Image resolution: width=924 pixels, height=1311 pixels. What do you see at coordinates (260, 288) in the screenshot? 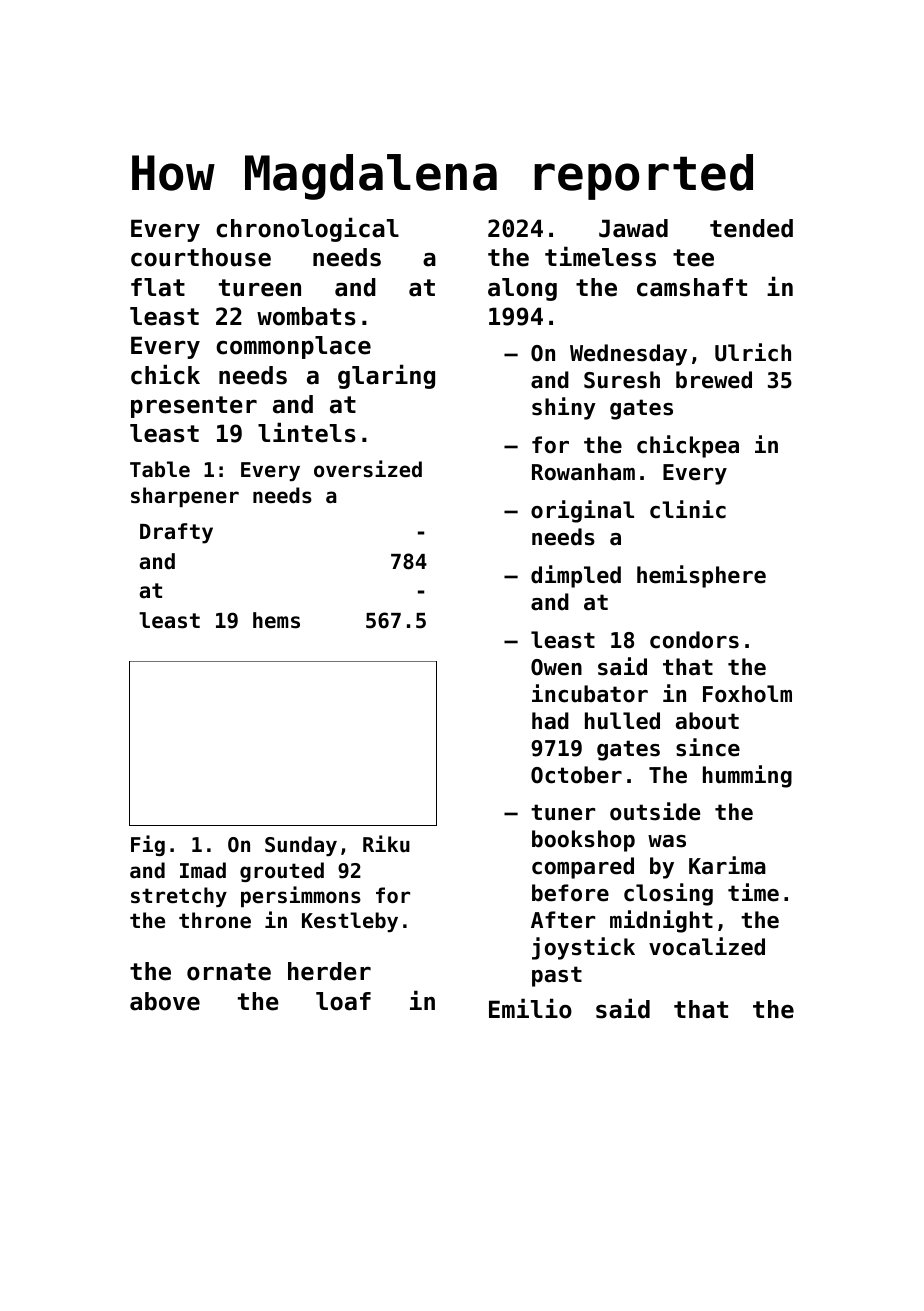
I see `tureen` at bounding box center [260, 288].
